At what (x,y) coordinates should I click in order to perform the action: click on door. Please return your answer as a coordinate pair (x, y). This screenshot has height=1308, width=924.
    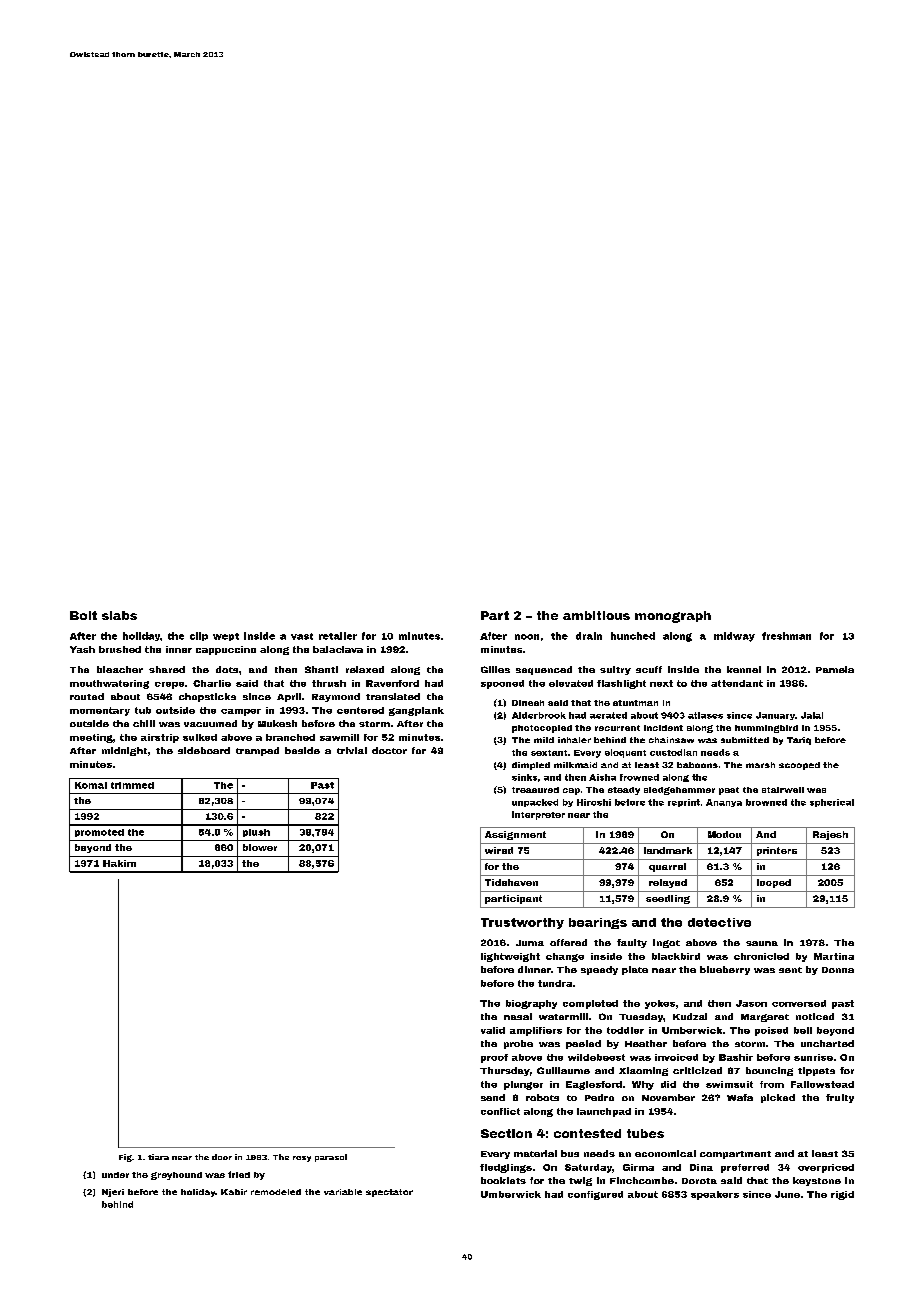
    Looking at the image, I should click on (222, 1157).
